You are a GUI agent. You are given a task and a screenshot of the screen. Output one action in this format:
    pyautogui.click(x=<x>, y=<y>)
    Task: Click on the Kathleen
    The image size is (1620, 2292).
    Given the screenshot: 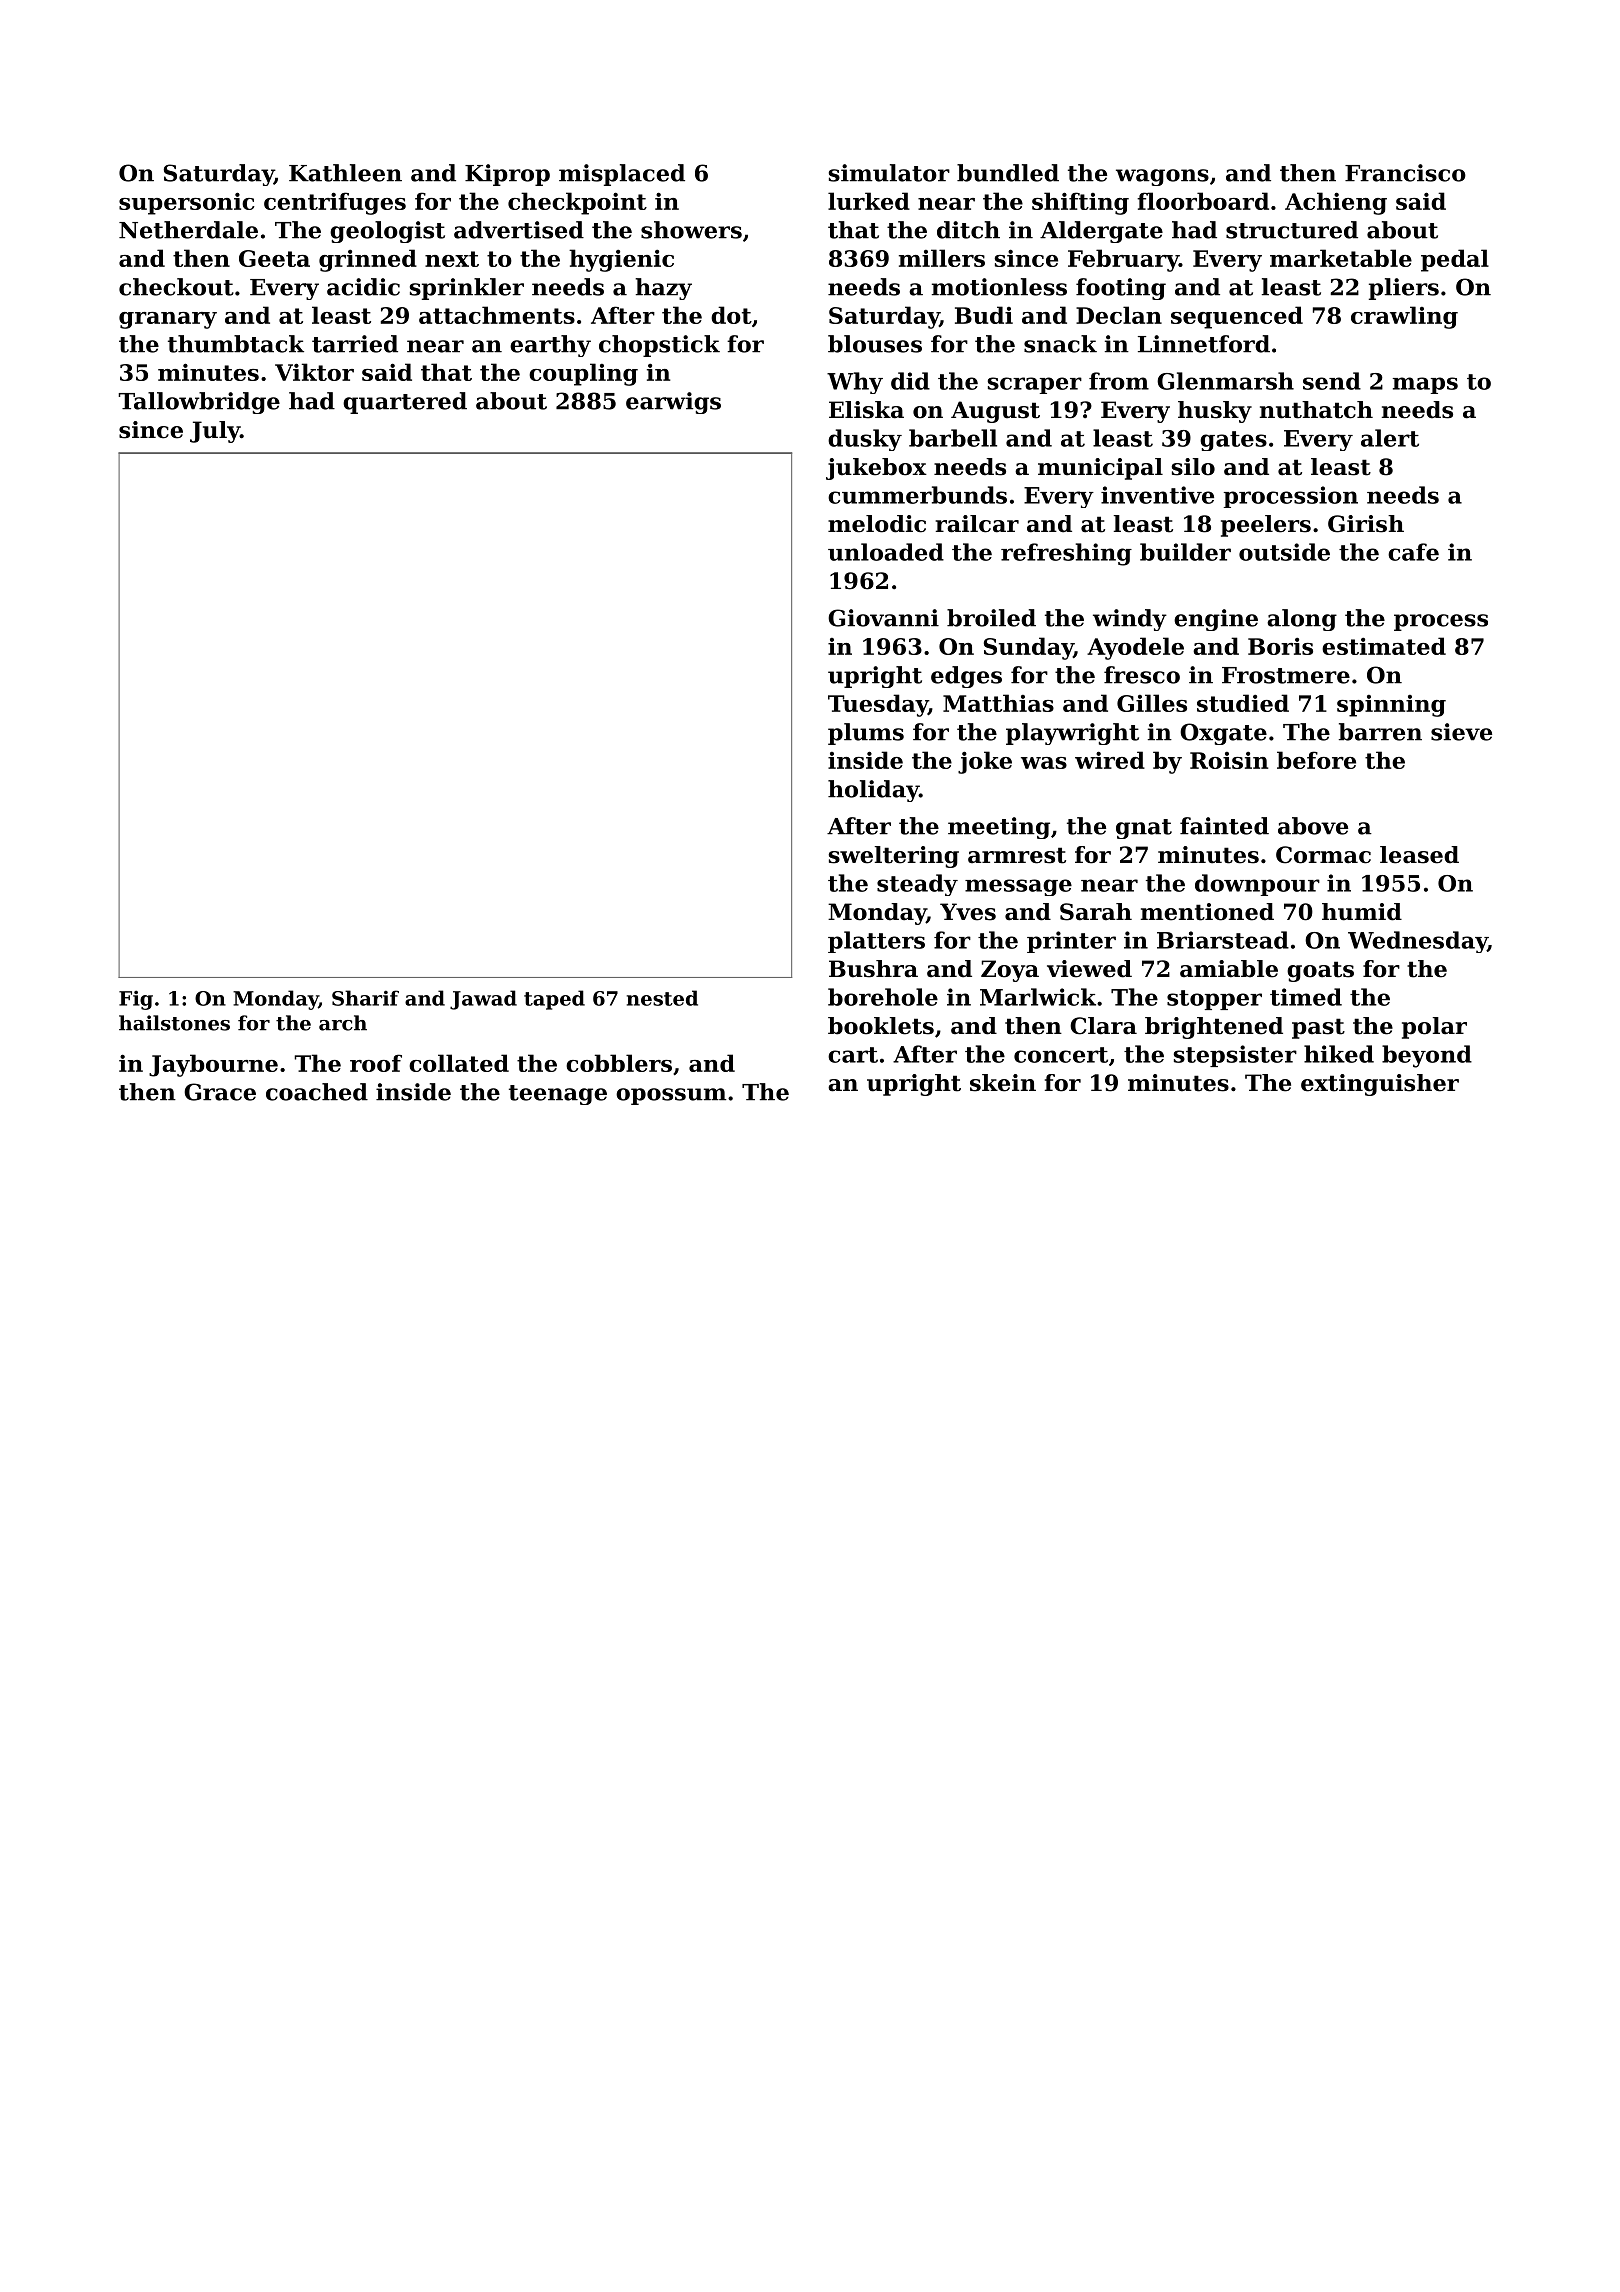 What is the action you would take?
    pyautogui.click(x=345, y=173)
